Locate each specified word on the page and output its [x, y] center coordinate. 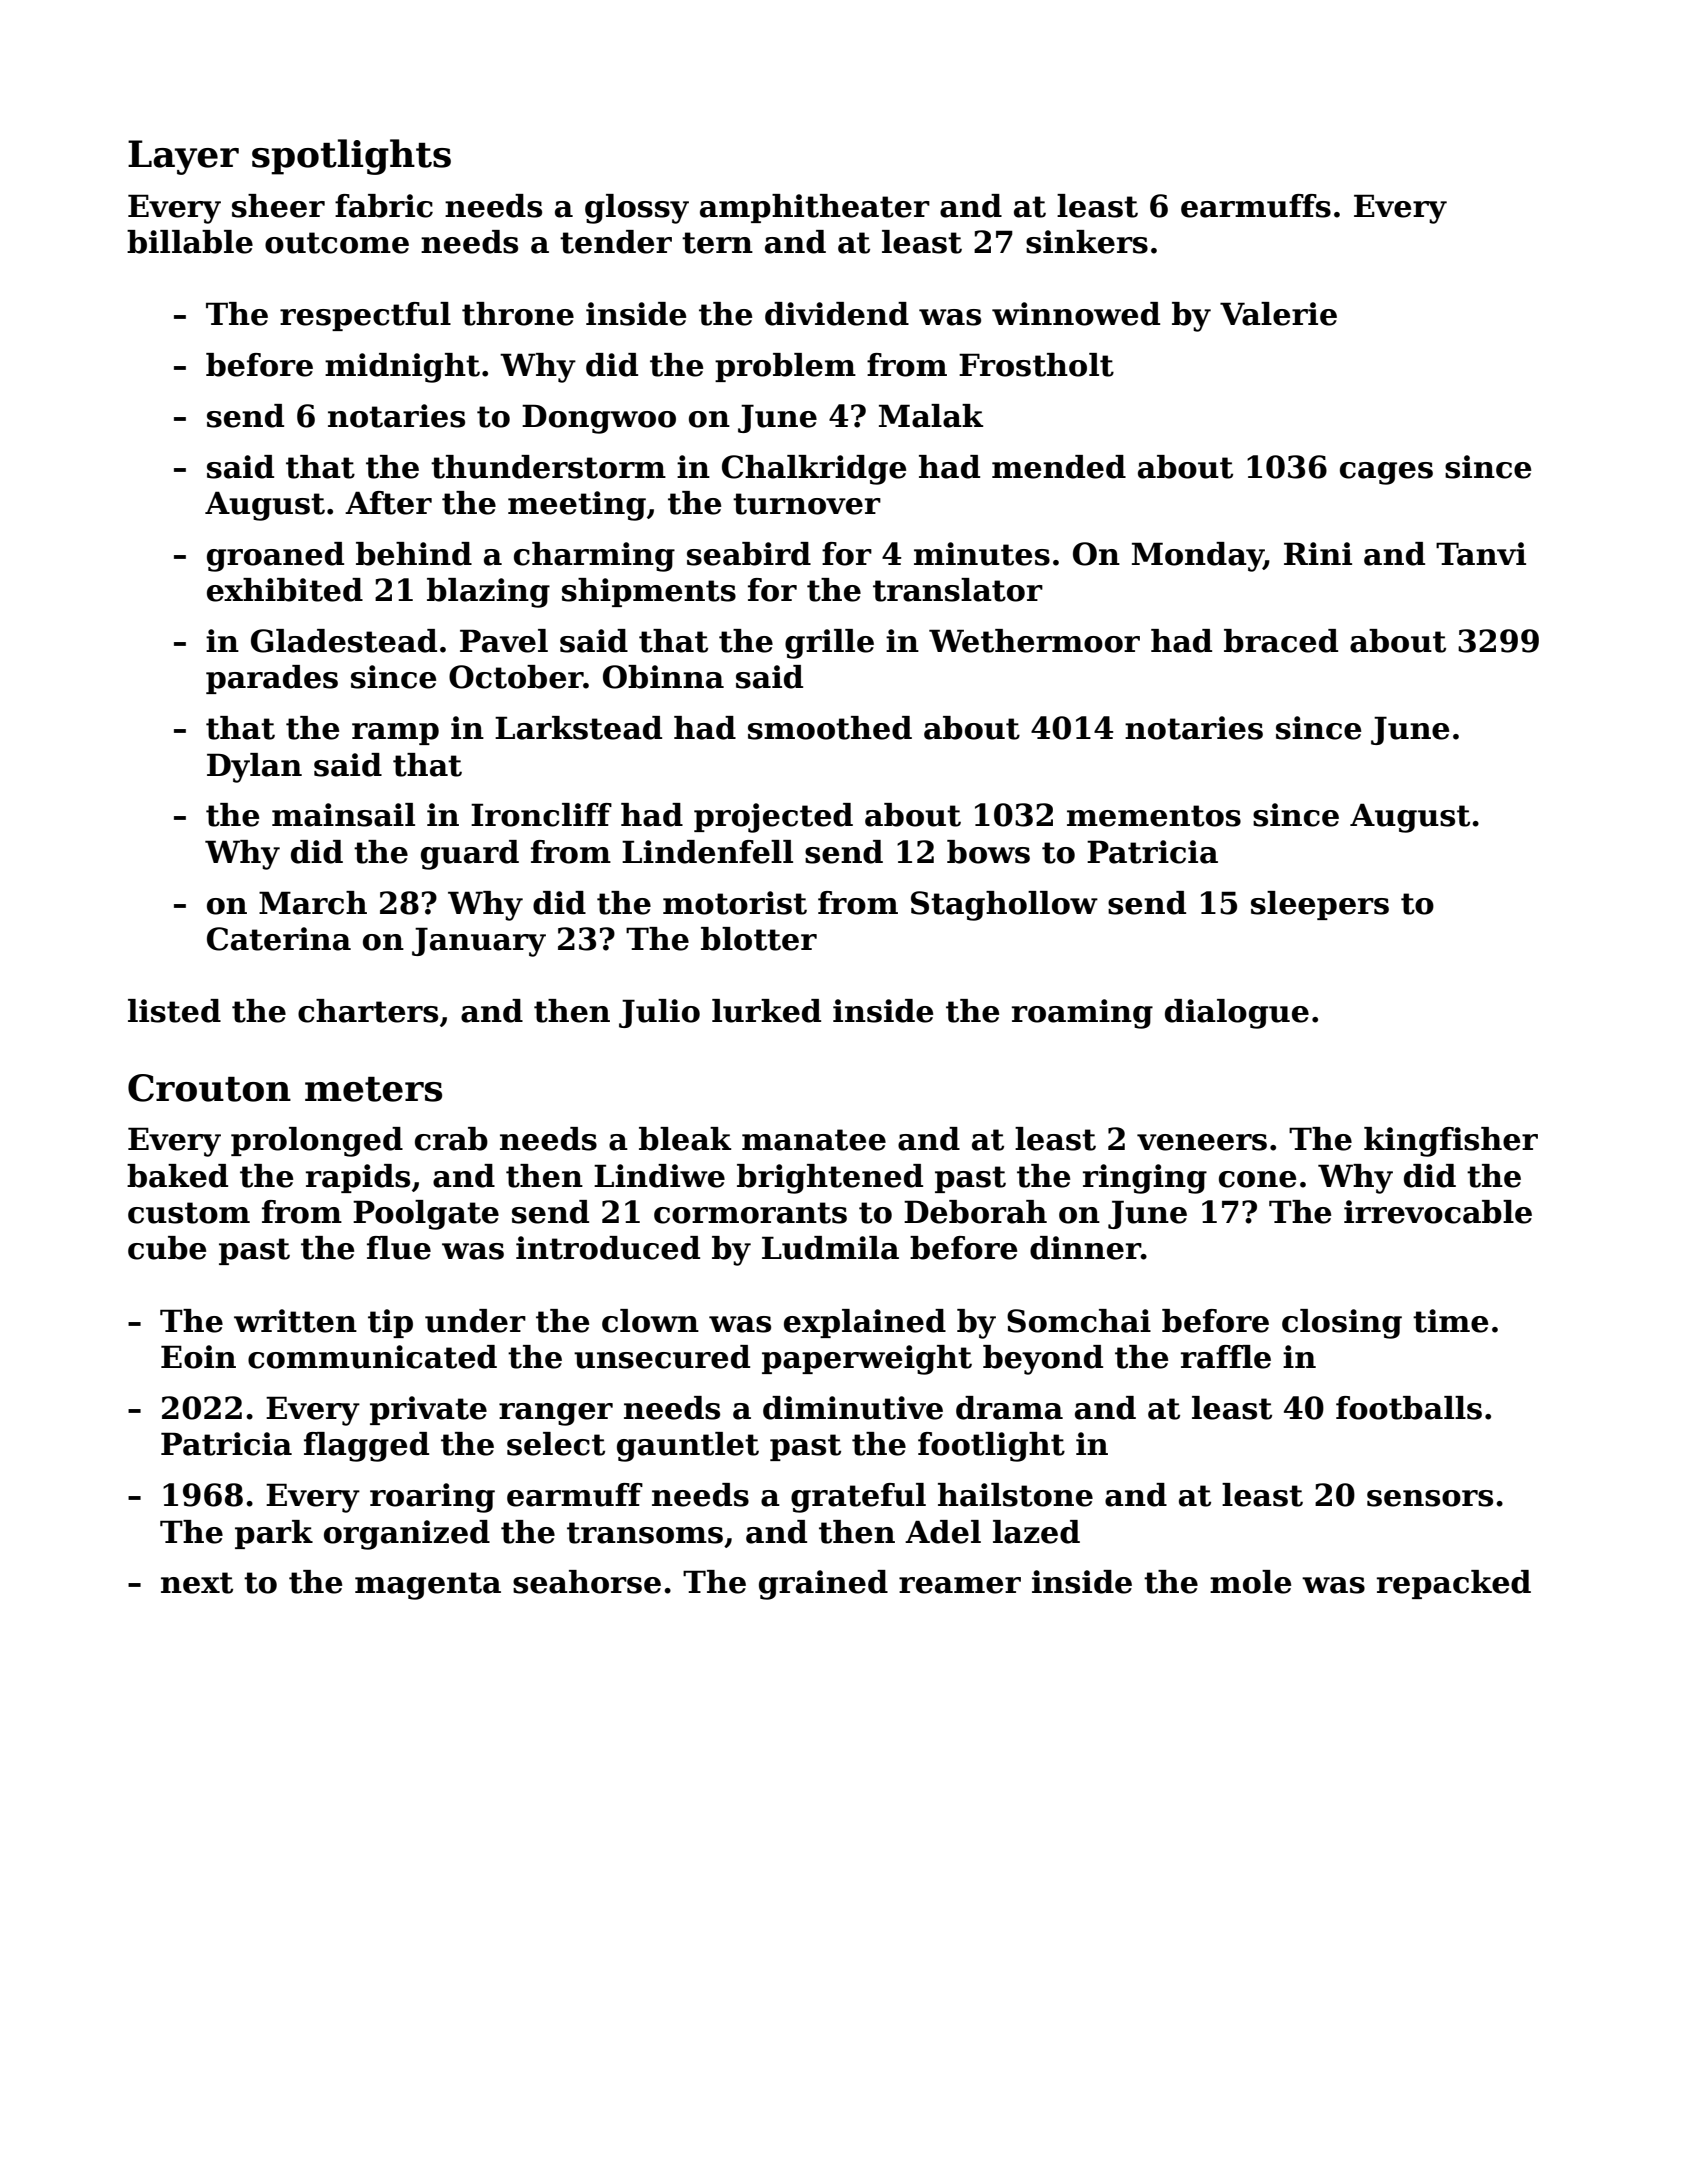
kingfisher [1451, 1142]
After [388, 503]
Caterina [279, 939]
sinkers [1087, 242]
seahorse [587, 1582]
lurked [766, 1011]
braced [1281, 641]
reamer [960, 1585]
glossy [637, 209]
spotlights [351, 157]
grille [829, 644]
